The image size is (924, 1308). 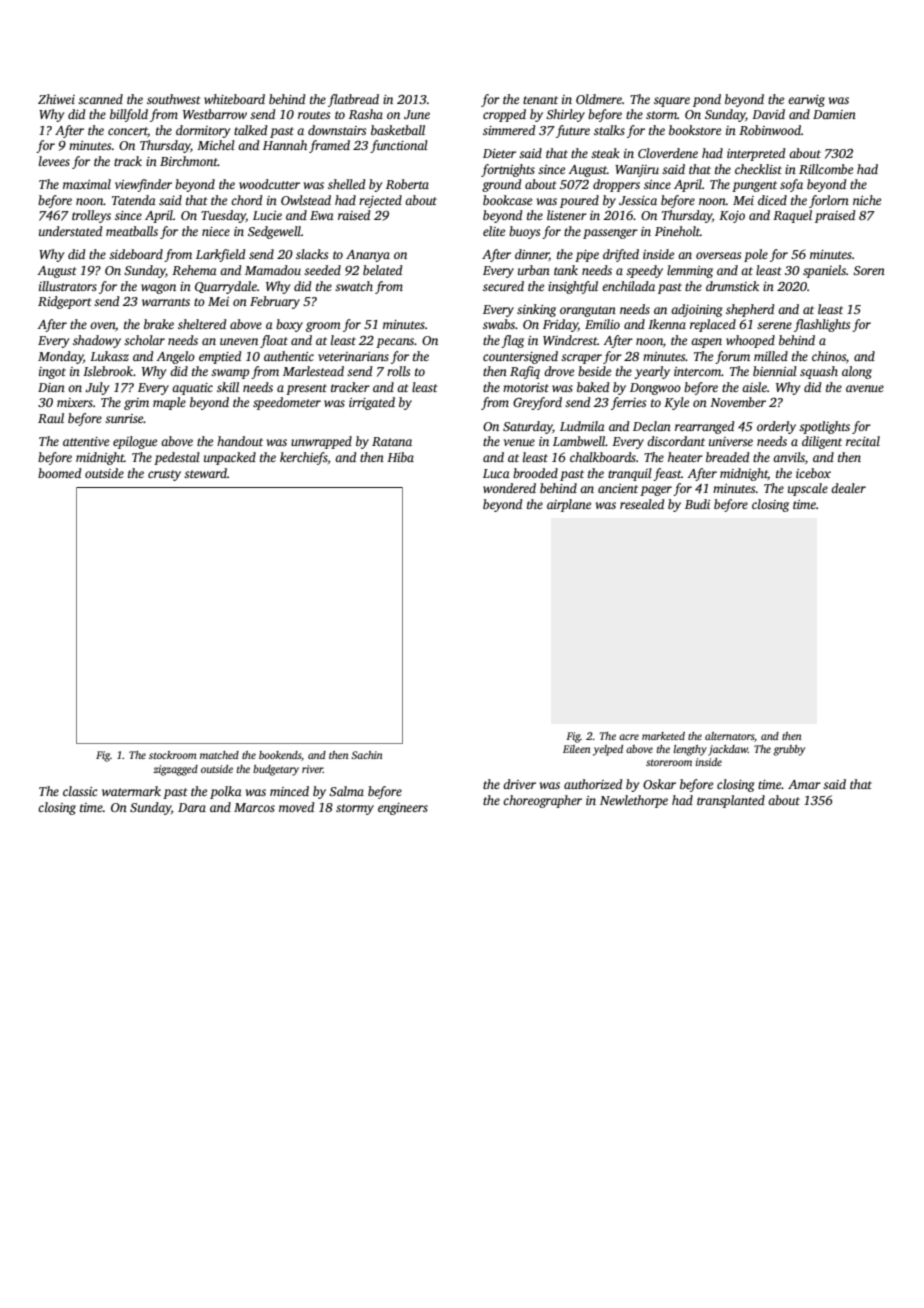 What do you see at coordinates (226, 287) in the image?
I see `Quarrydale` at bounding box center [226, 287].
